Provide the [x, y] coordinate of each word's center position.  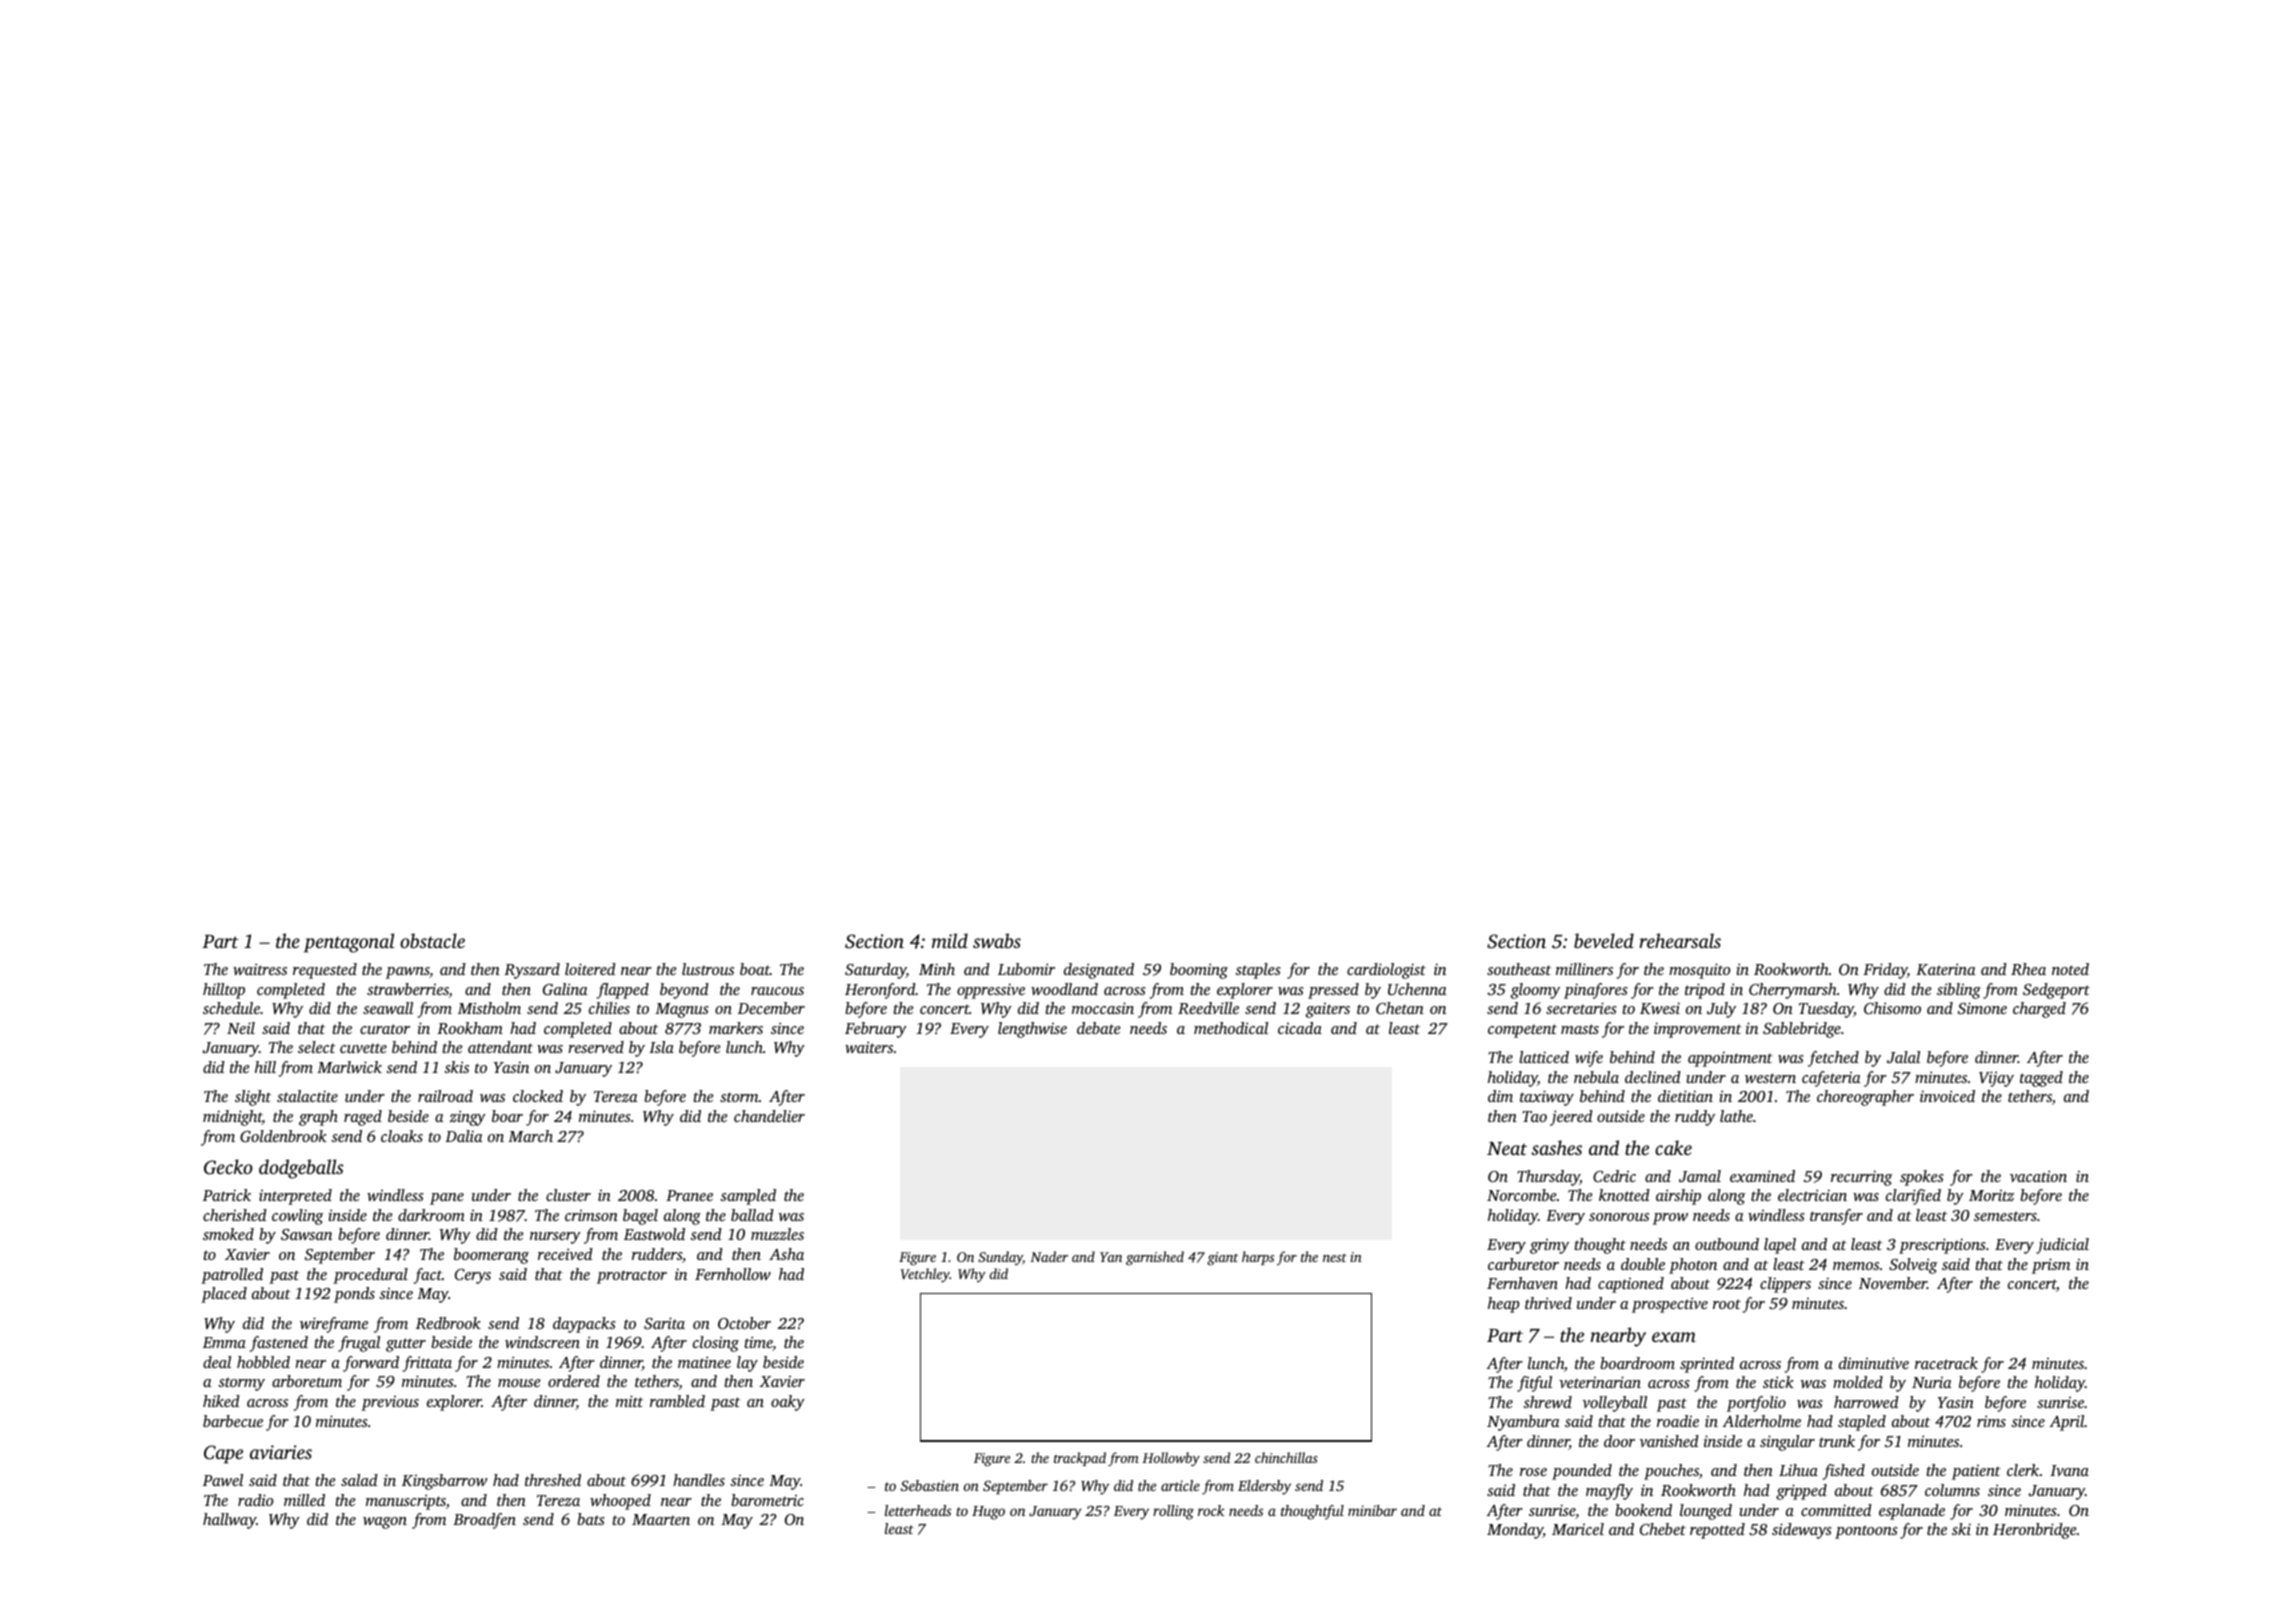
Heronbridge [2034, 1531]
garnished [1155, 1258]
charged [2039, 1010]
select [317, 1047]
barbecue [233, 1421]
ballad [752, 1215]
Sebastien [930, 1485]
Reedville [1208, 1008]
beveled [1604, 940]
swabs [997, 941]
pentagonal [349, 943]
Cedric [1614, 1176]
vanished [1669, 1441]
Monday [1515, 1531]
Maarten [661, 1519]
